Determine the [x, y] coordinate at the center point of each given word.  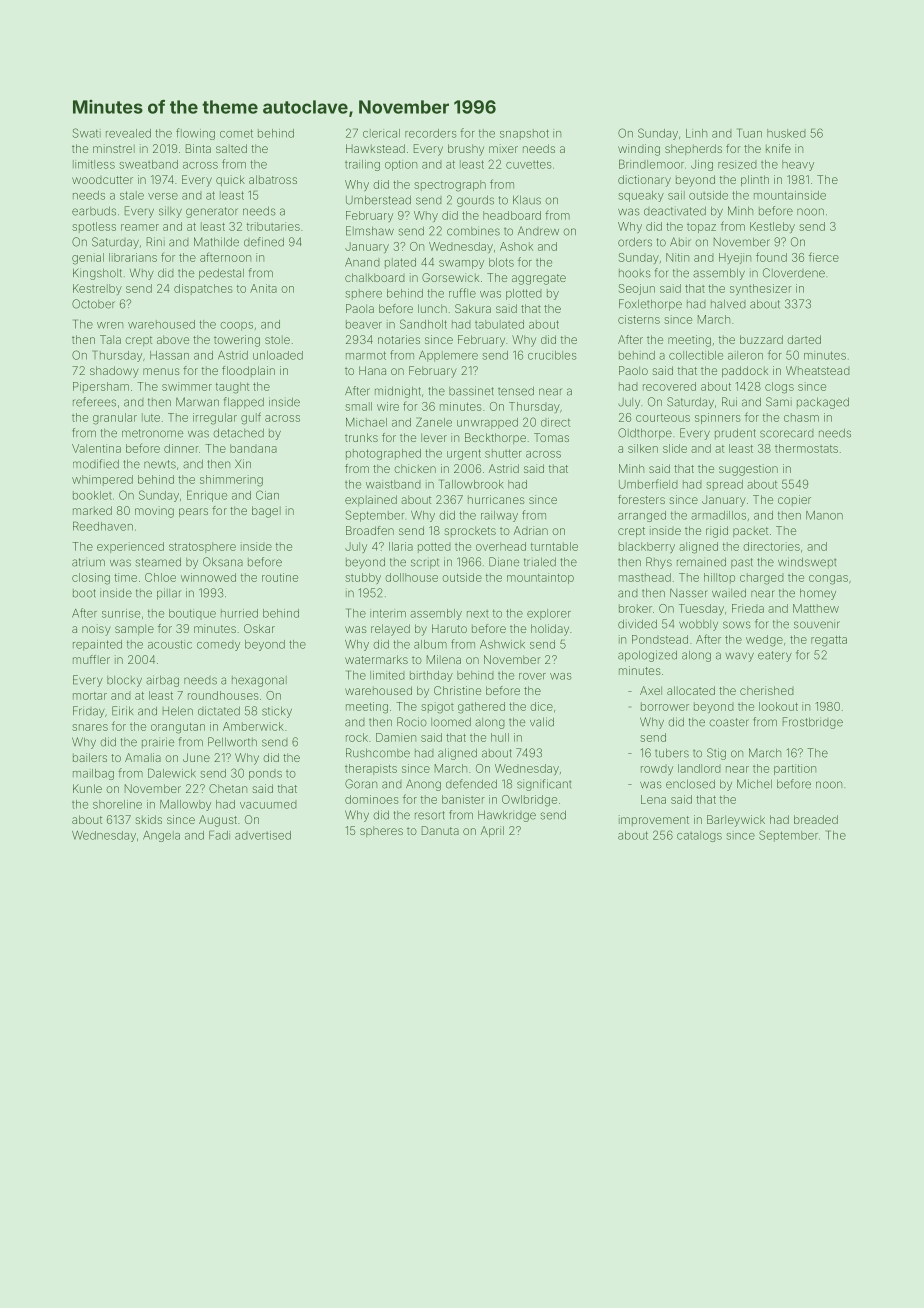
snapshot [524, 134]
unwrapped [487, 423]
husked [786, 133]
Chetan [228, 788]
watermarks [376, 659]
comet [236, 133]
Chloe [160, 577]
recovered [669, 386]
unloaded [278, 355]
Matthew [816, 608]
